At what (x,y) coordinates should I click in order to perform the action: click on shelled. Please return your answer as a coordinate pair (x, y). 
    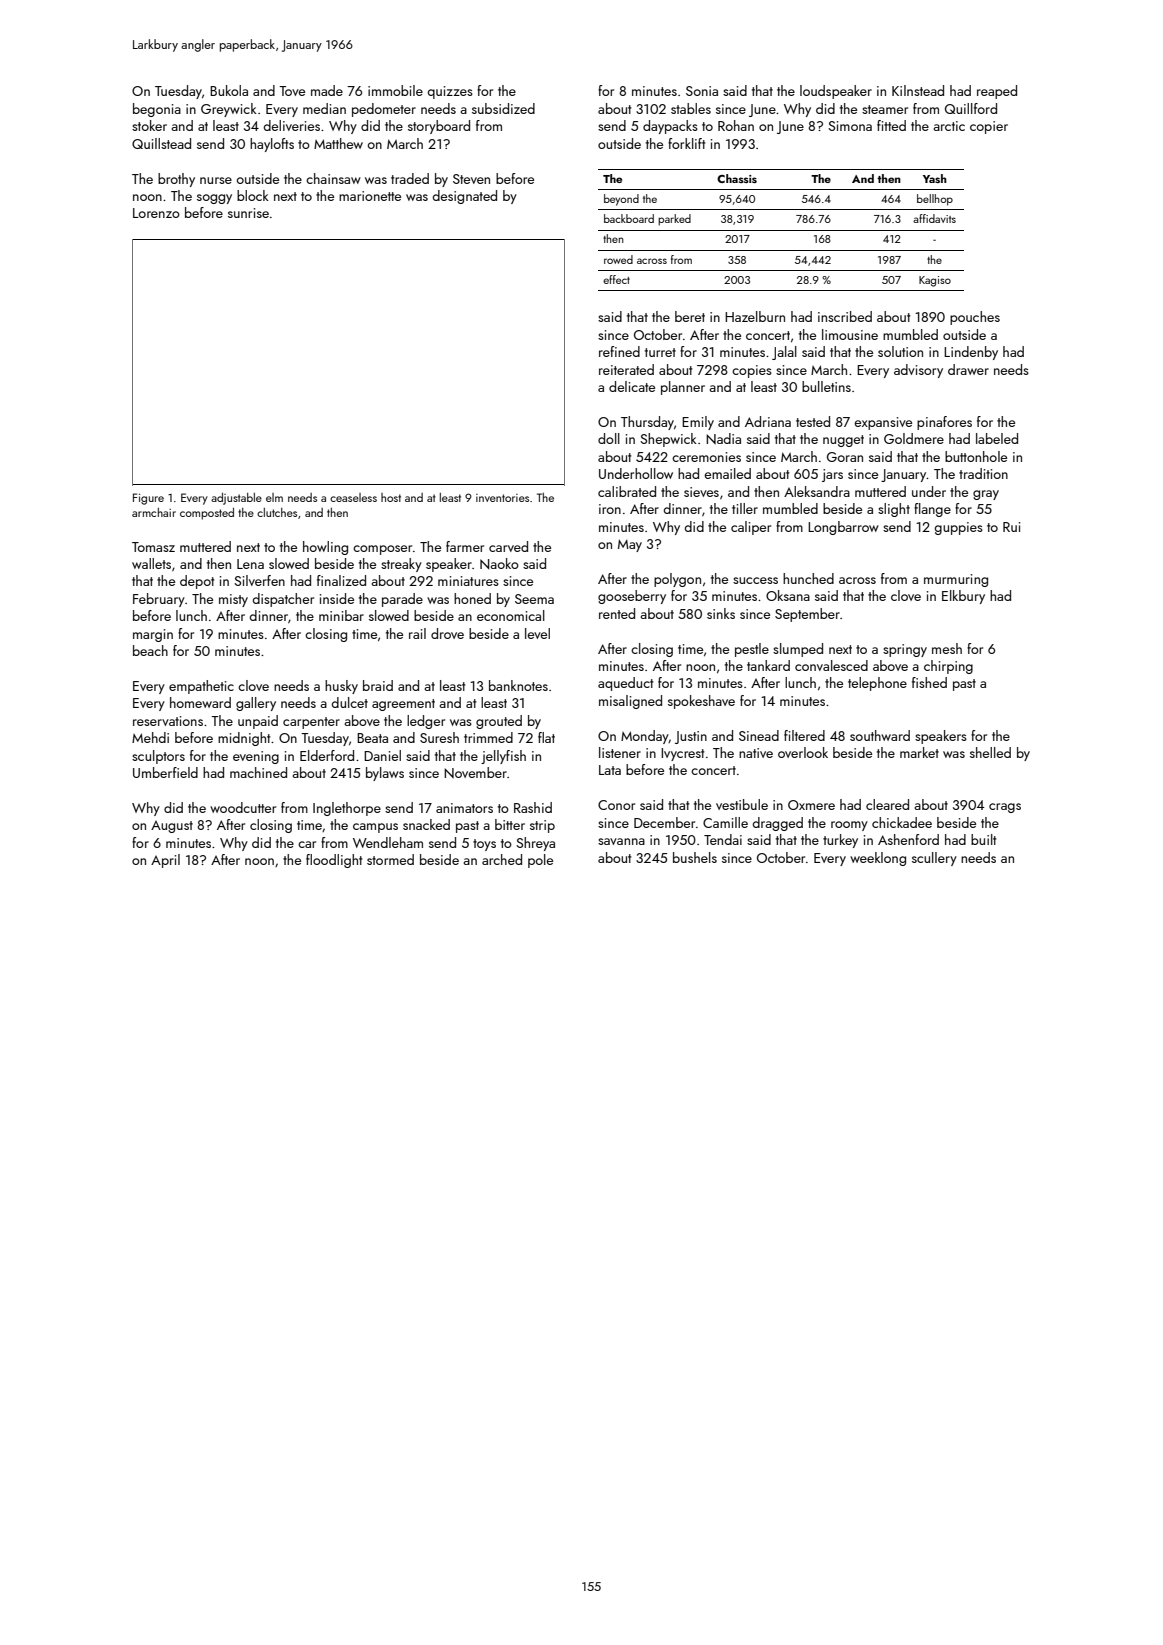
    Looking at the image, I should click on (990, 752).
